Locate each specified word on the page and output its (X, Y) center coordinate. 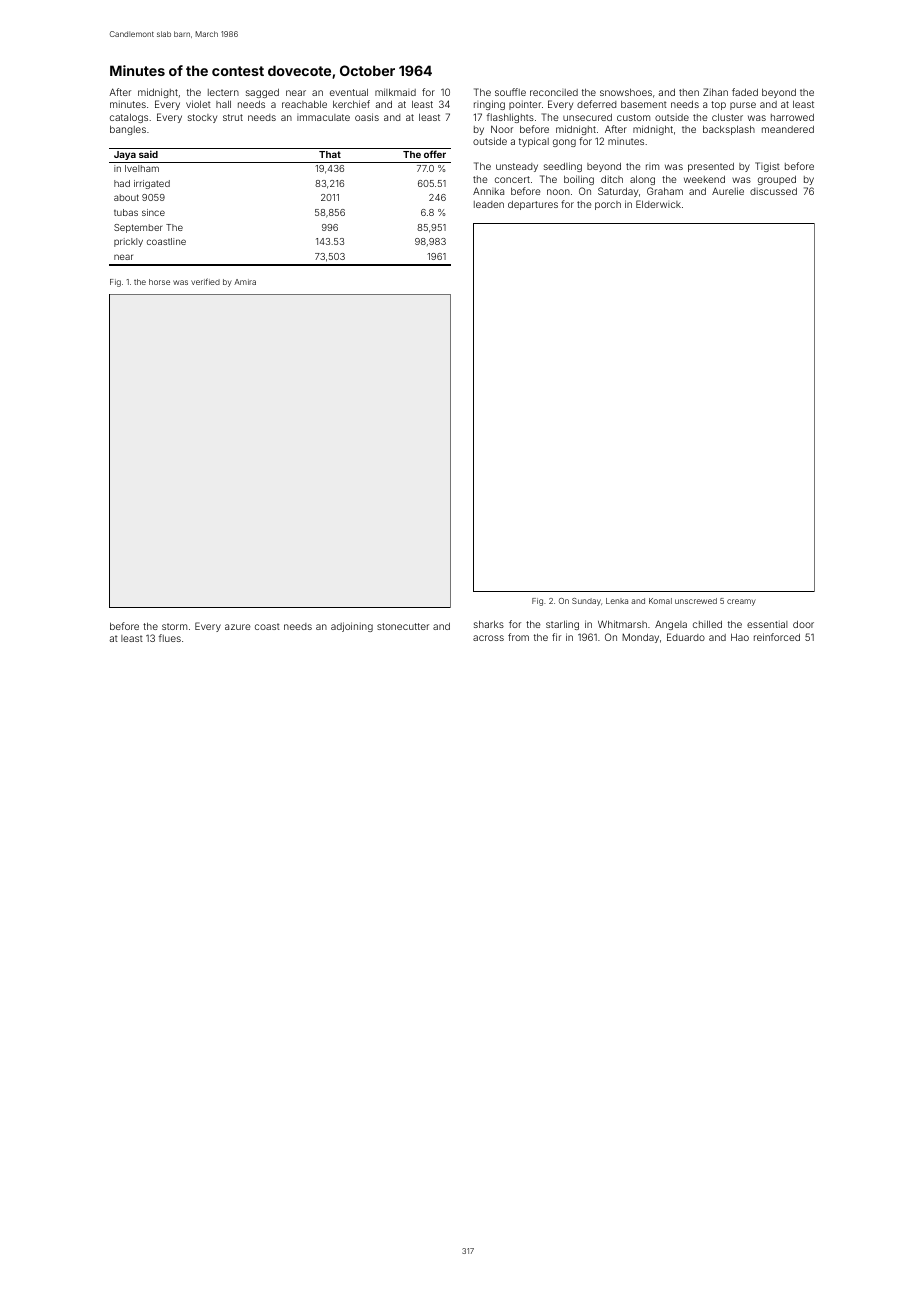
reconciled (554, 92)
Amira (245, 282)
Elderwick (658, 204)
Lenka (617, 601)
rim (652, 167)
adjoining (352, 627)
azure (237, 627)
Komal (660, 601)
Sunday (586, 602)
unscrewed (696, 601)
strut (233, 117)
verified (205, 281)
